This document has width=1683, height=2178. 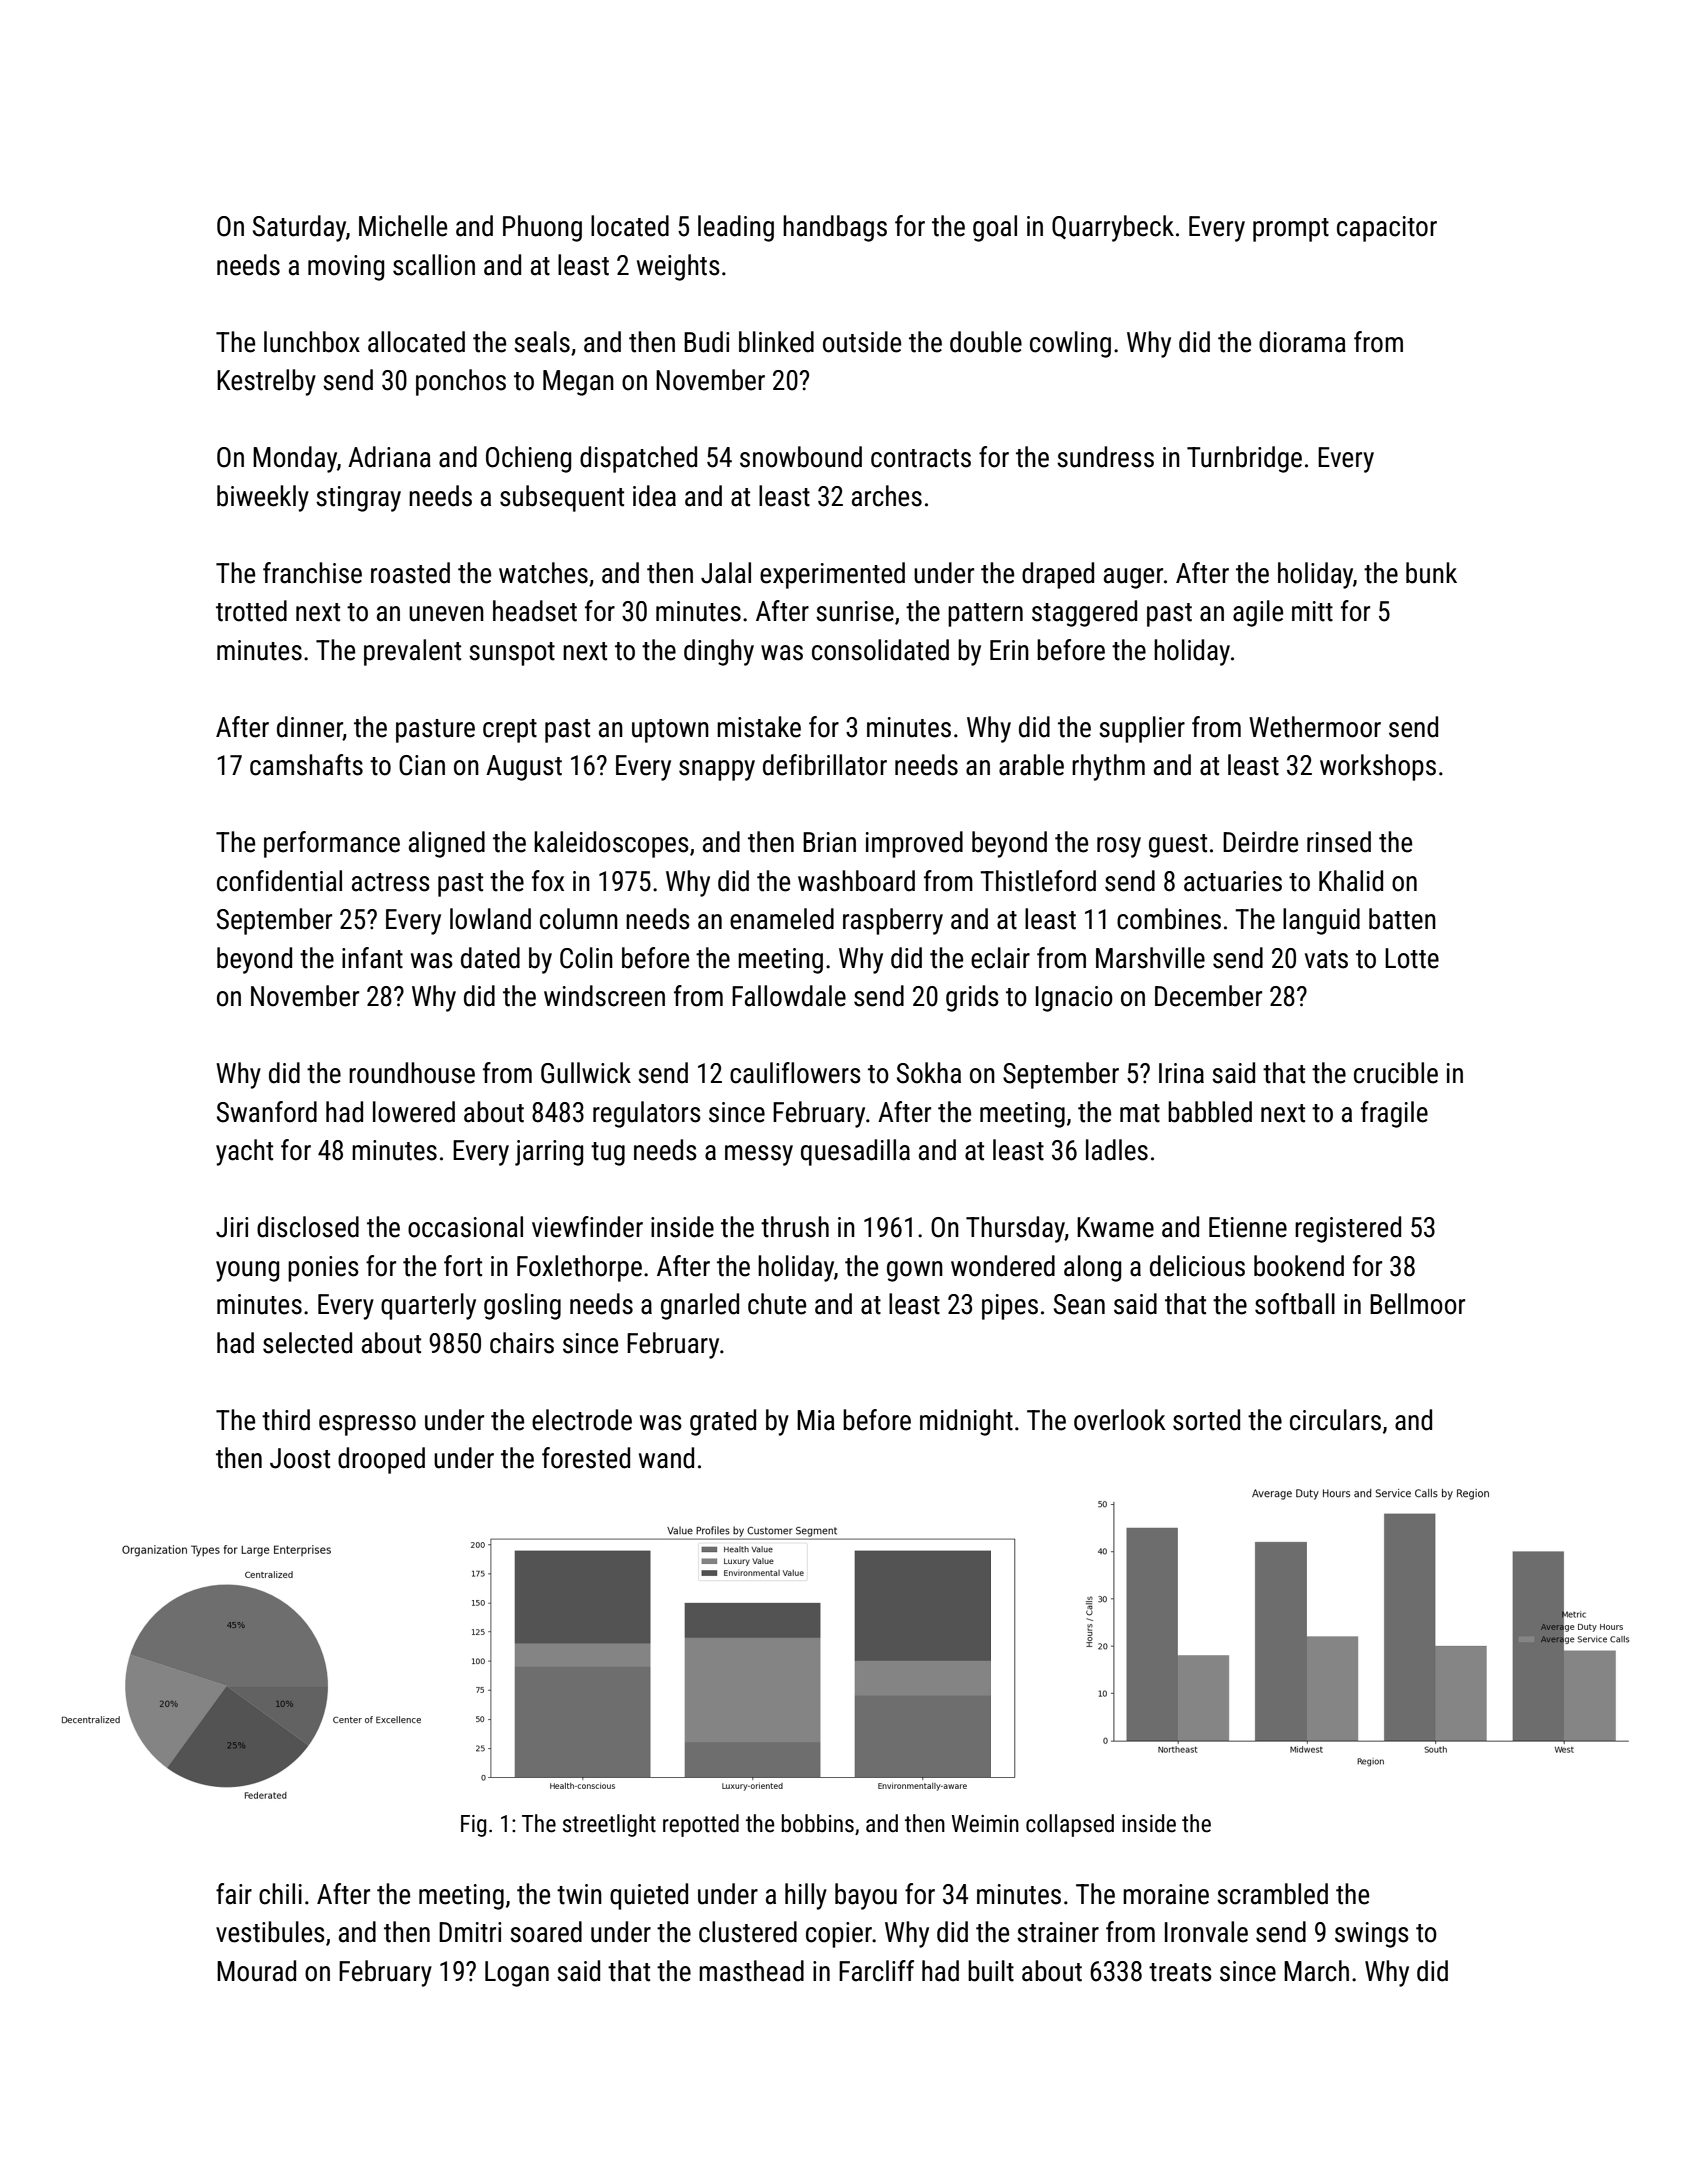 I want to click on Farcliff, so click(x=876, y=1971).
